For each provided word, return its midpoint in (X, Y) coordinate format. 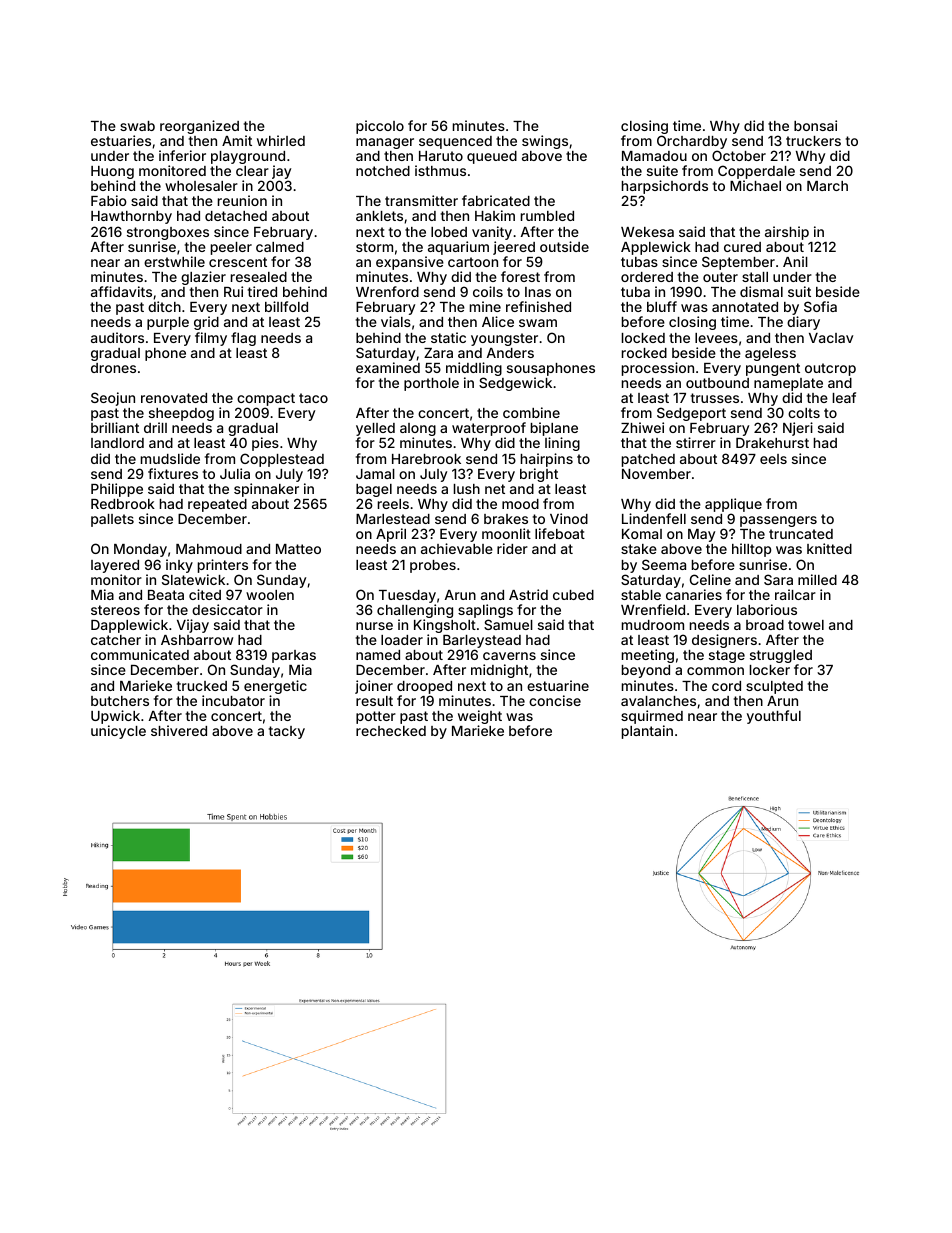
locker (770, 670)
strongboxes (168, 233)
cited (205, 594)
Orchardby (692, 142)
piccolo (380, 127)
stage (727, 656)
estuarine (558, 685)
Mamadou (654, 156)
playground (248, 157)
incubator (233, 700)
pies (265, 444)
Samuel (508, 624)
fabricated (496, 200)
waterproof (489, 430)
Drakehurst (772, 443)
